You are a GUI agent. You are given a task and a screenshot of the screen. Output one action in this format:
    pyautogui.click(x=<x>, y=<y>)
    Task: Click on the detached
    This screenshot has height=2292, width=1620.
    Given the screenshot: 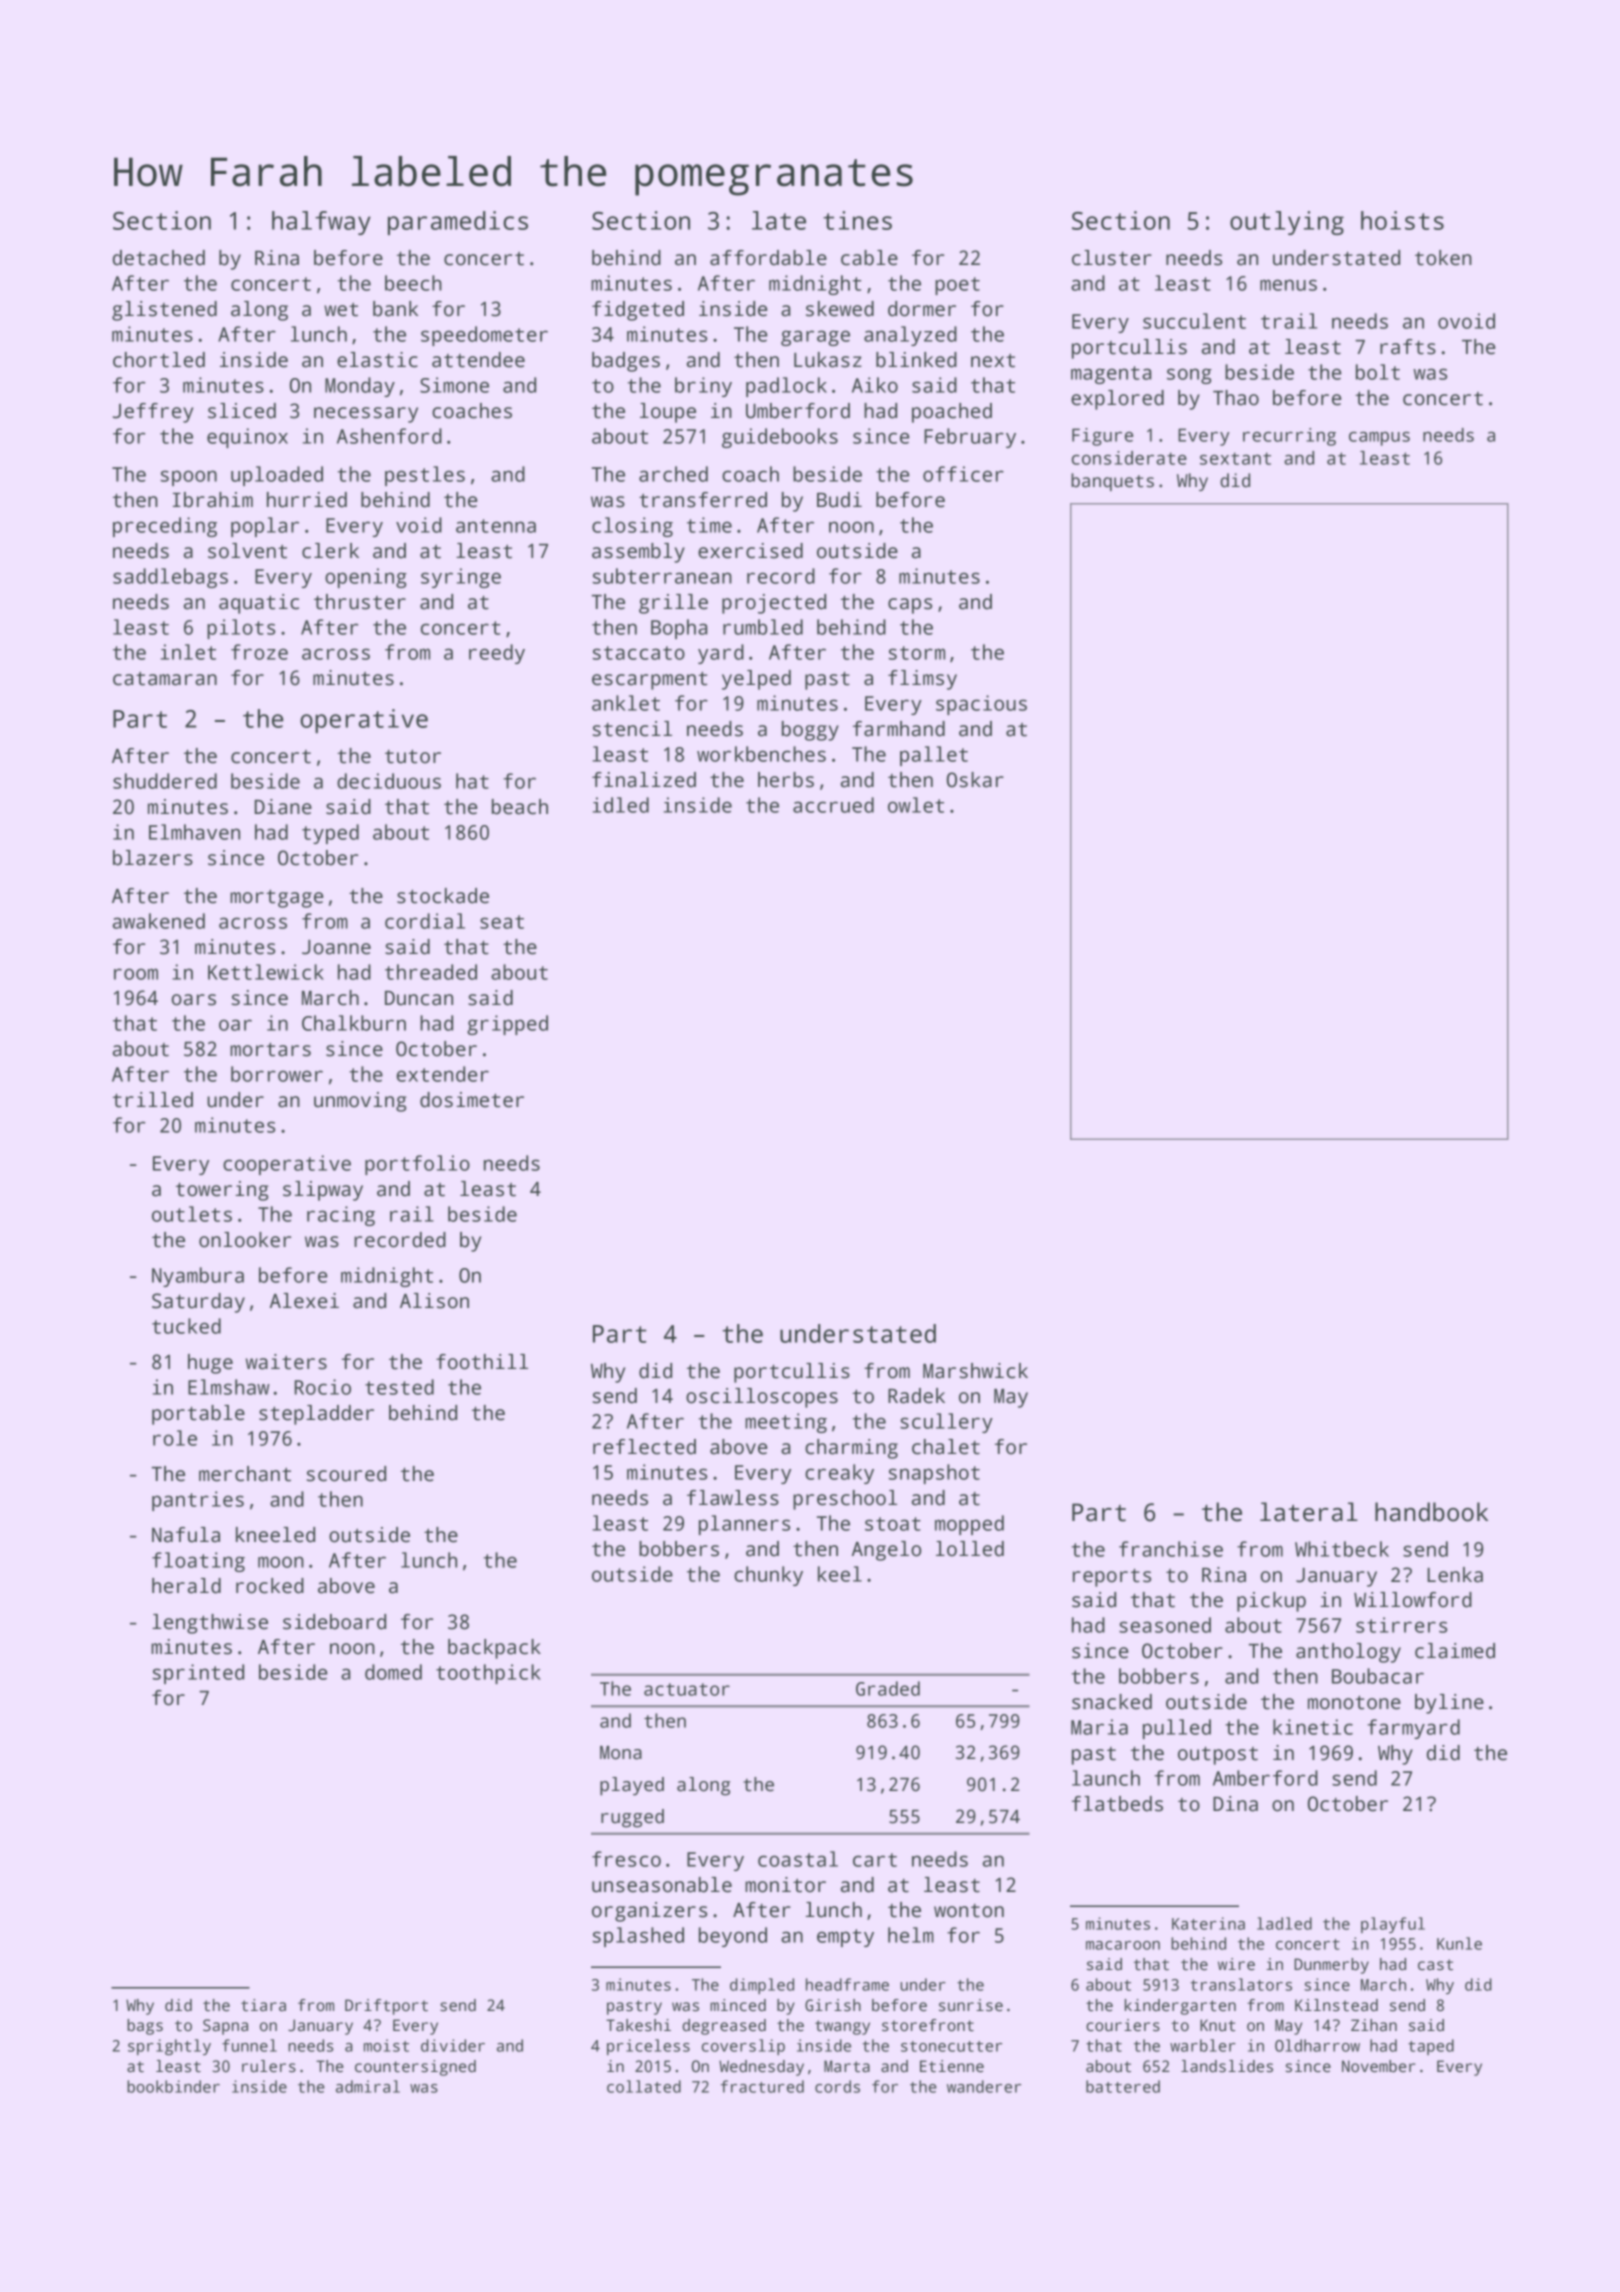 What is the action you would take?
    pyautogui.click(x=159, y=258)
